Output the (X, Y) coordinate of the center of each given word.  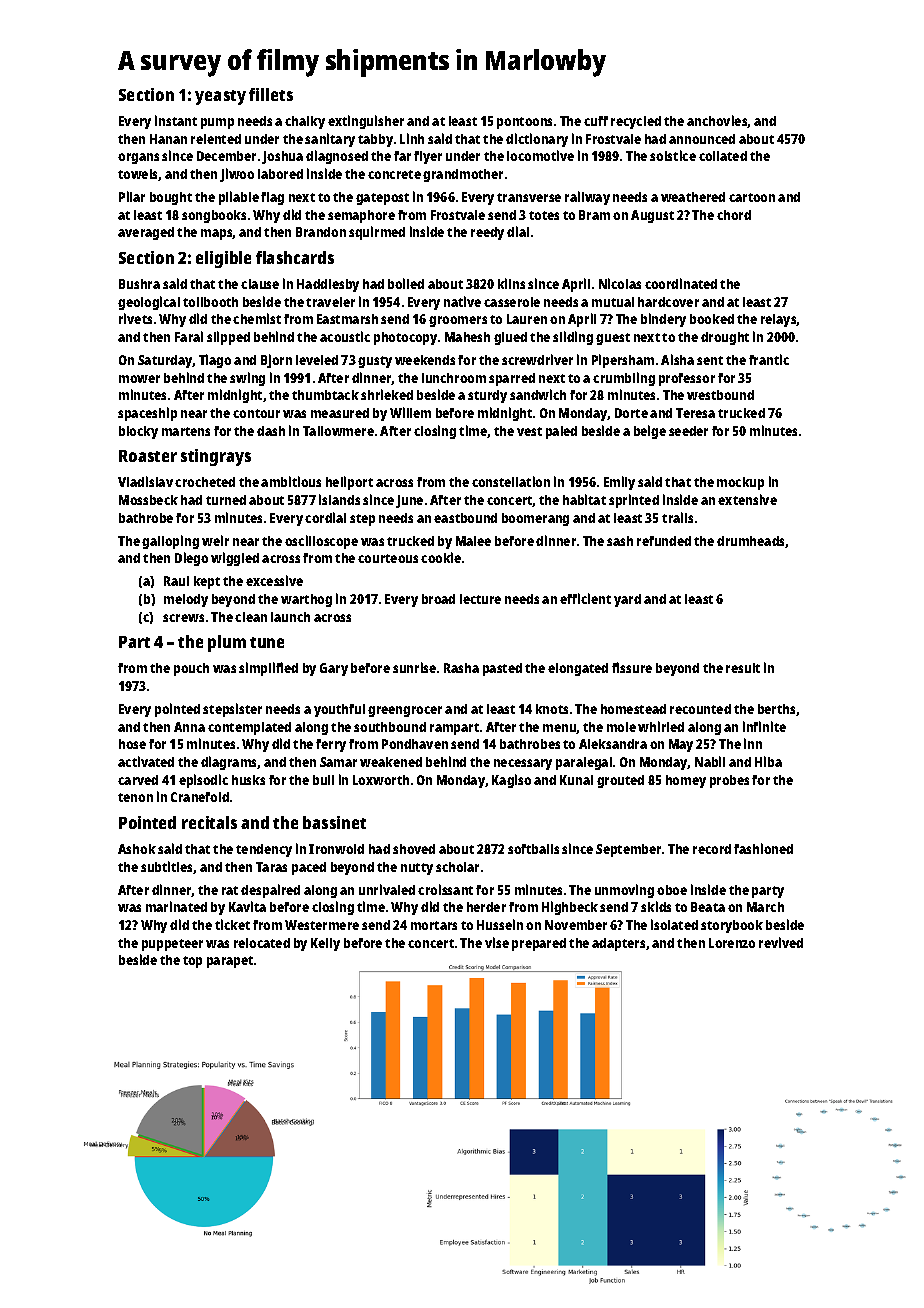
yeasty (220, 97)
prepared (539, 944)
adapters (618, 944)
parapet (230, 962)
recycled (636, 122)
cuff (596, 121)
